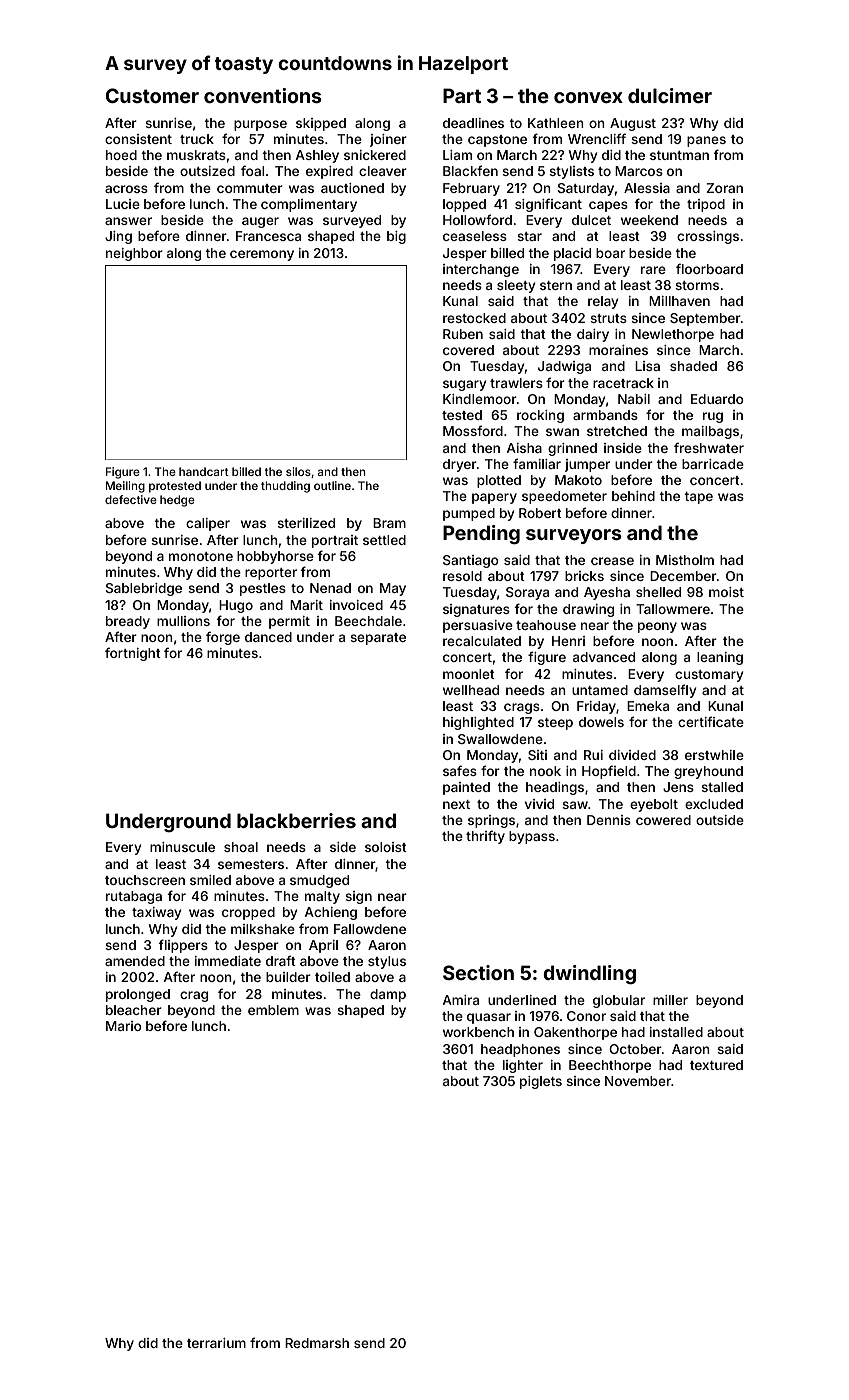  Describe the element at coordinates (124, 1026) in the screenshot. I see `Mario` at that location.
